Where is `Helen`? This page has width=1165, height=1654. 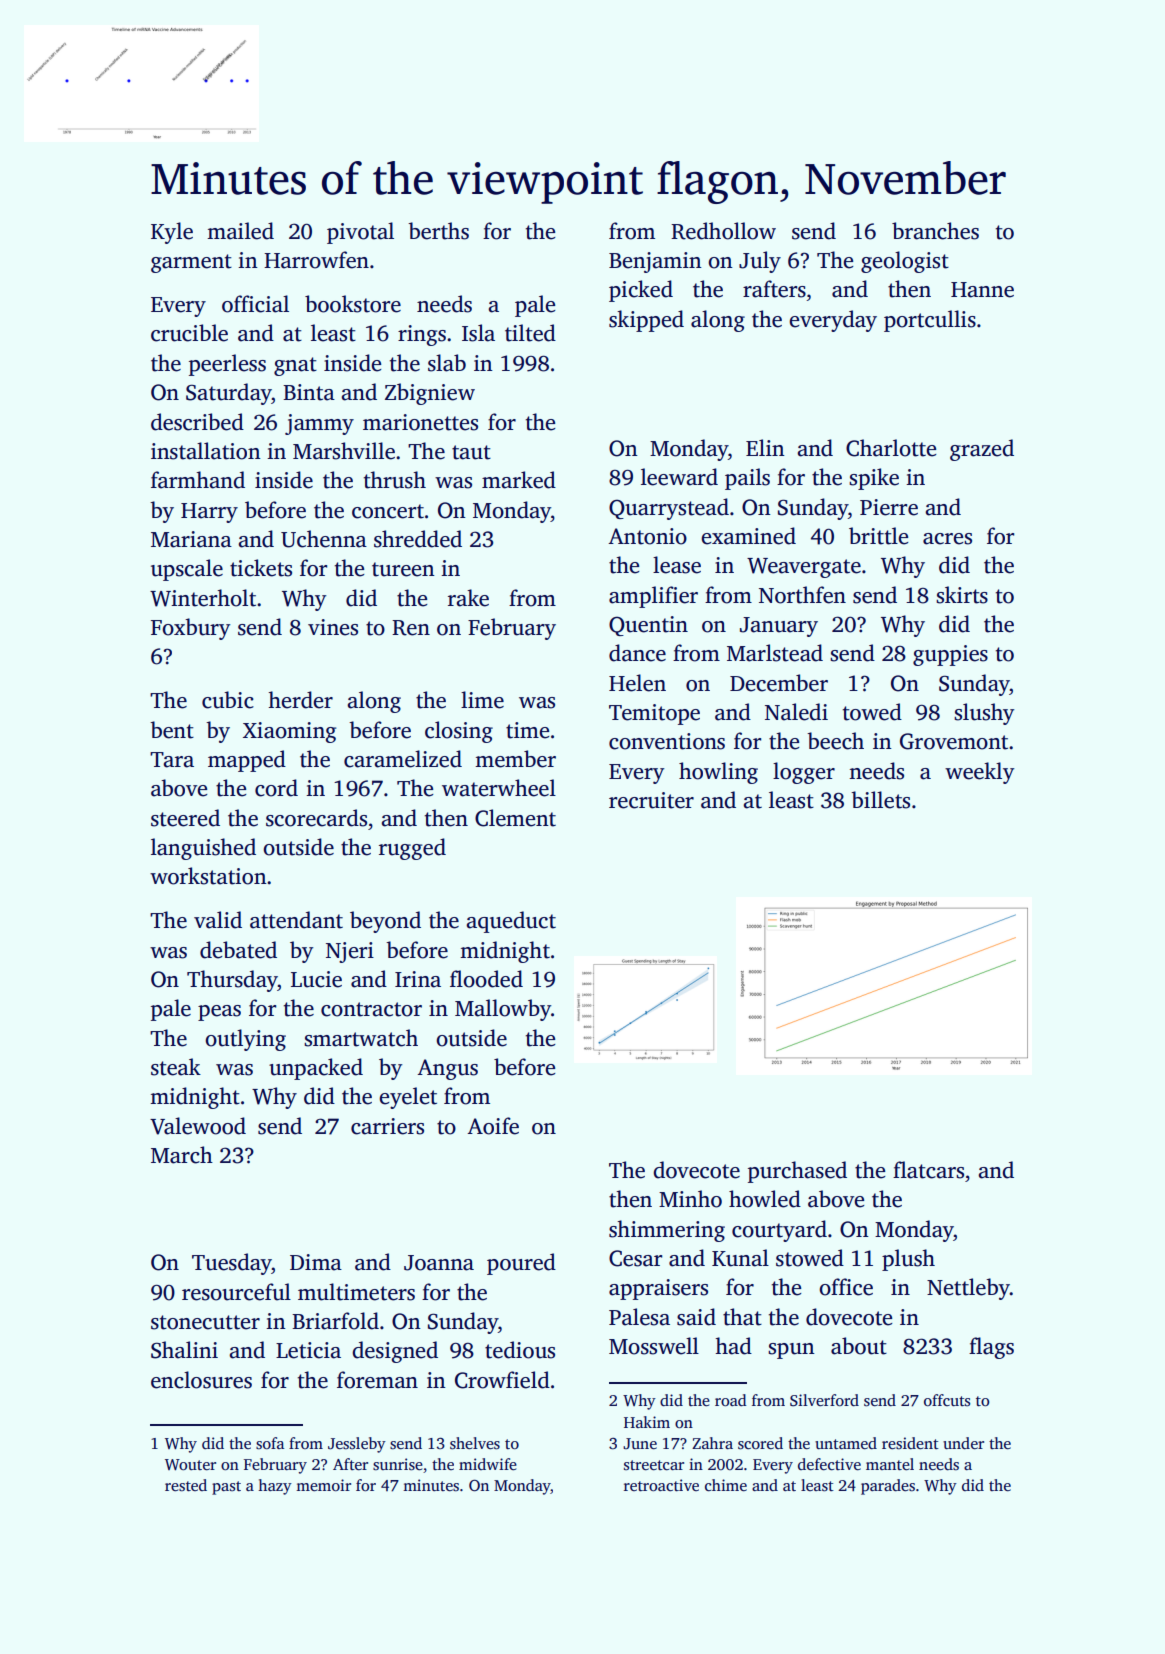 Helen is located at coordinates (637, 683).
